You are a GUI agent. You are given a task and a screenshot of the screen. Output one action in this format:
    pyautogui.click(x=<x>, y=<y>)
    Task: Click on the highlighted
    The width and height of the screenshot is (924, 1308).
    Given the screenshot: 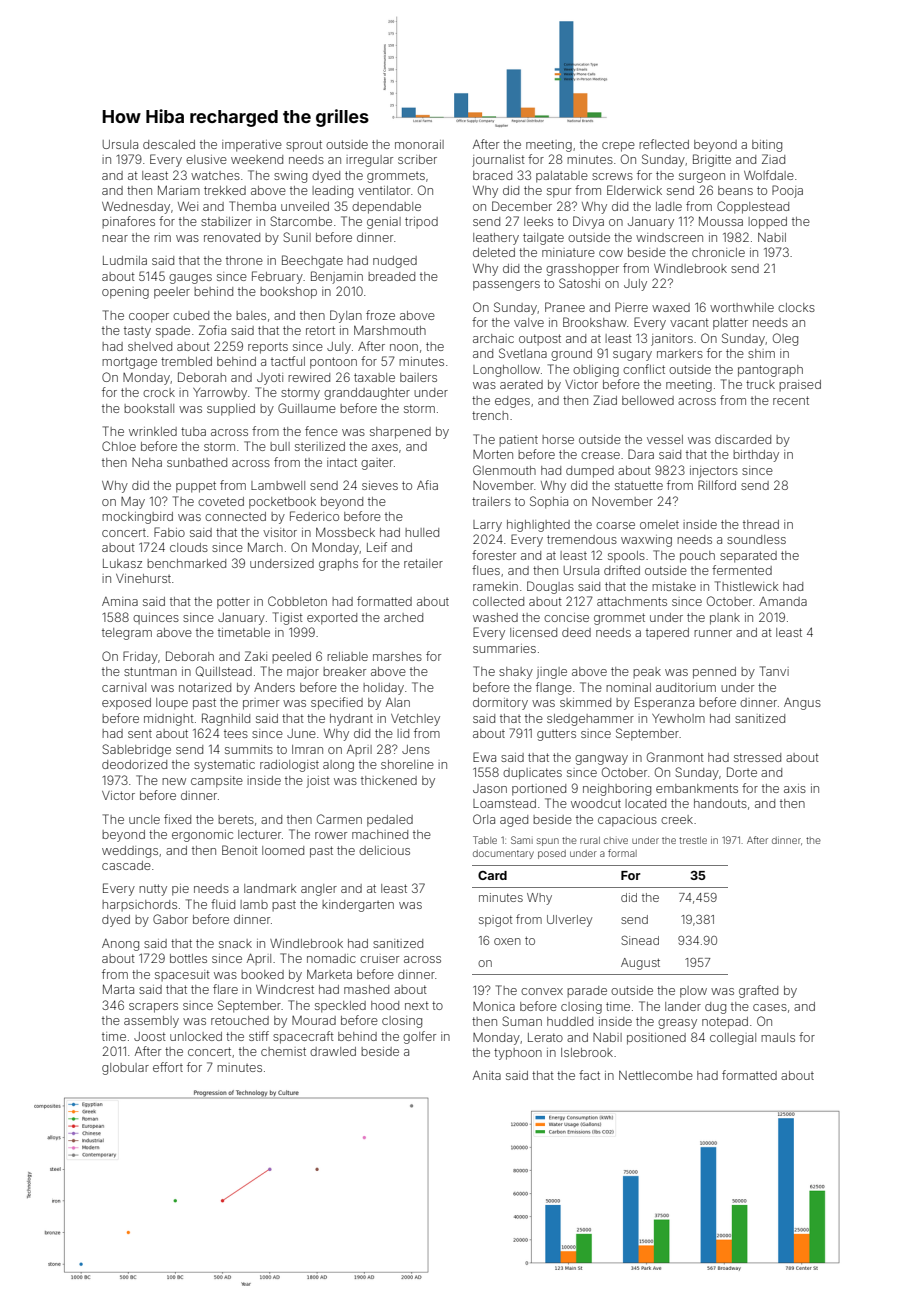 What is the action you would take?
    pyautogui.click(x=538, y=526)
